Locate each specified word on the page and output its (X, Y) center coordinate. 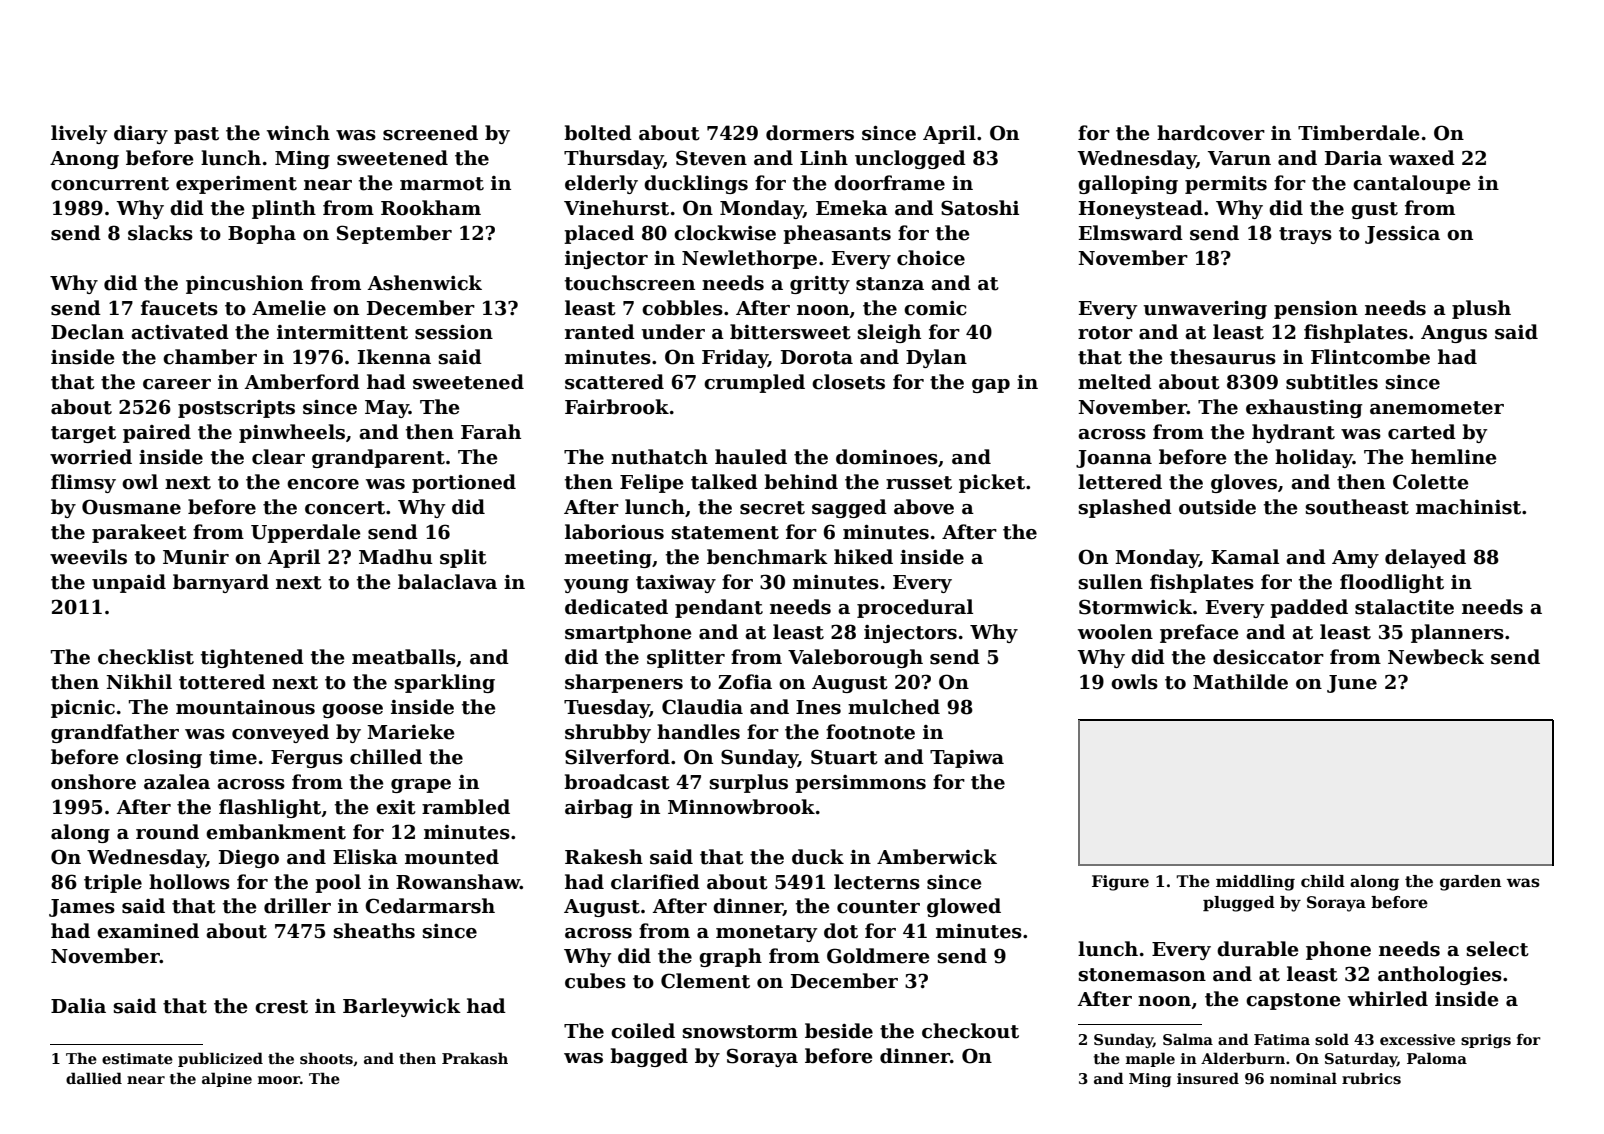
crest (281, 1007)
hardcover (1211, 133)
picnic (83, 709)
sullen (1111, 582)
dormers (810, 133)
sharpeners (624, 683)
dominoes (887, 457)
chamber (210, 357)
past (196, 135)
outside (1217, 507)
